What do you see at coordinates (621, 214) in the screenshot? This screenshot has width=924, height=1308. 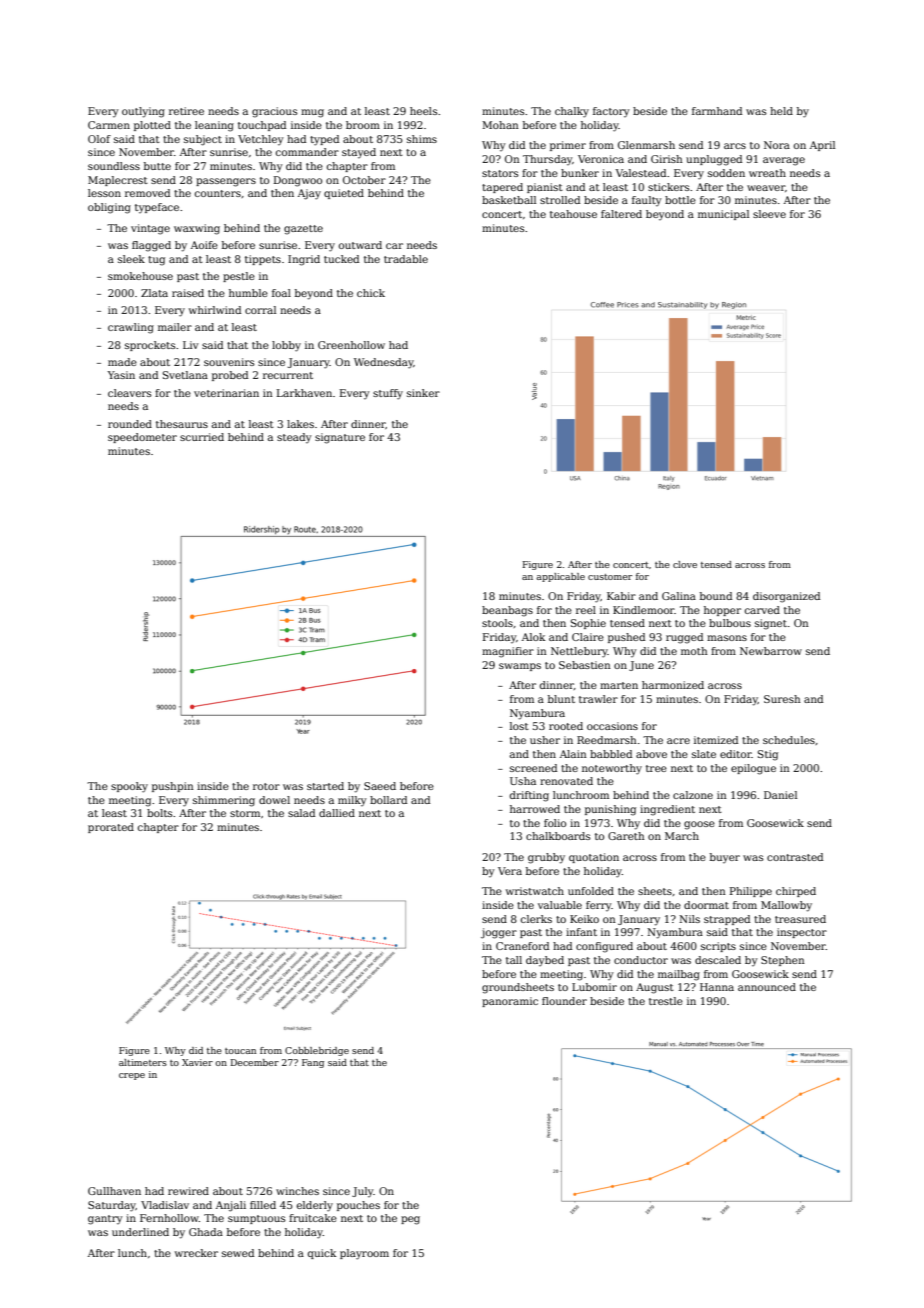 I see `faltered` at bounding box center [621, 214].
